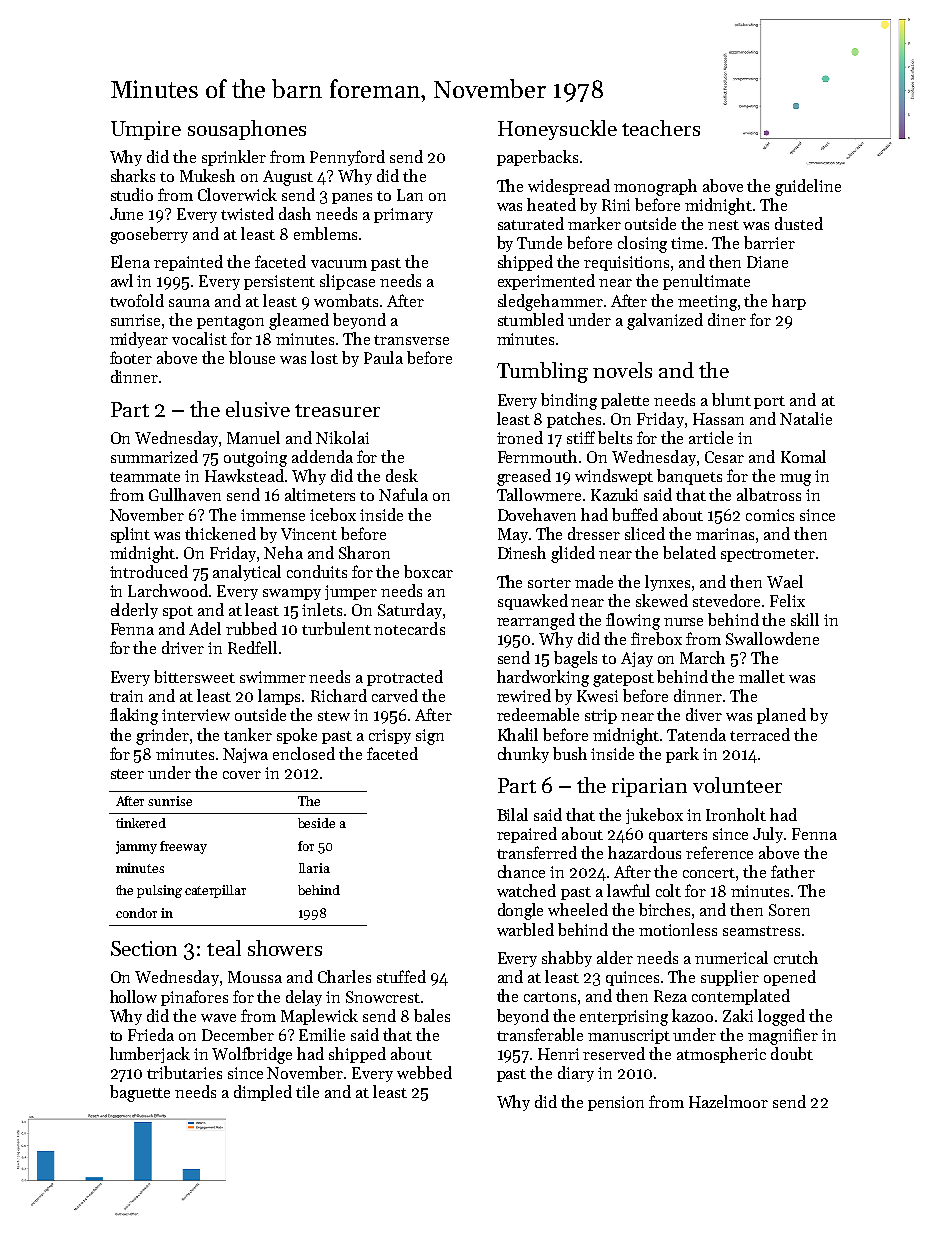  Describe the element at coordinates (808, 187) in the screenshot. I see `guideline` at that location.
